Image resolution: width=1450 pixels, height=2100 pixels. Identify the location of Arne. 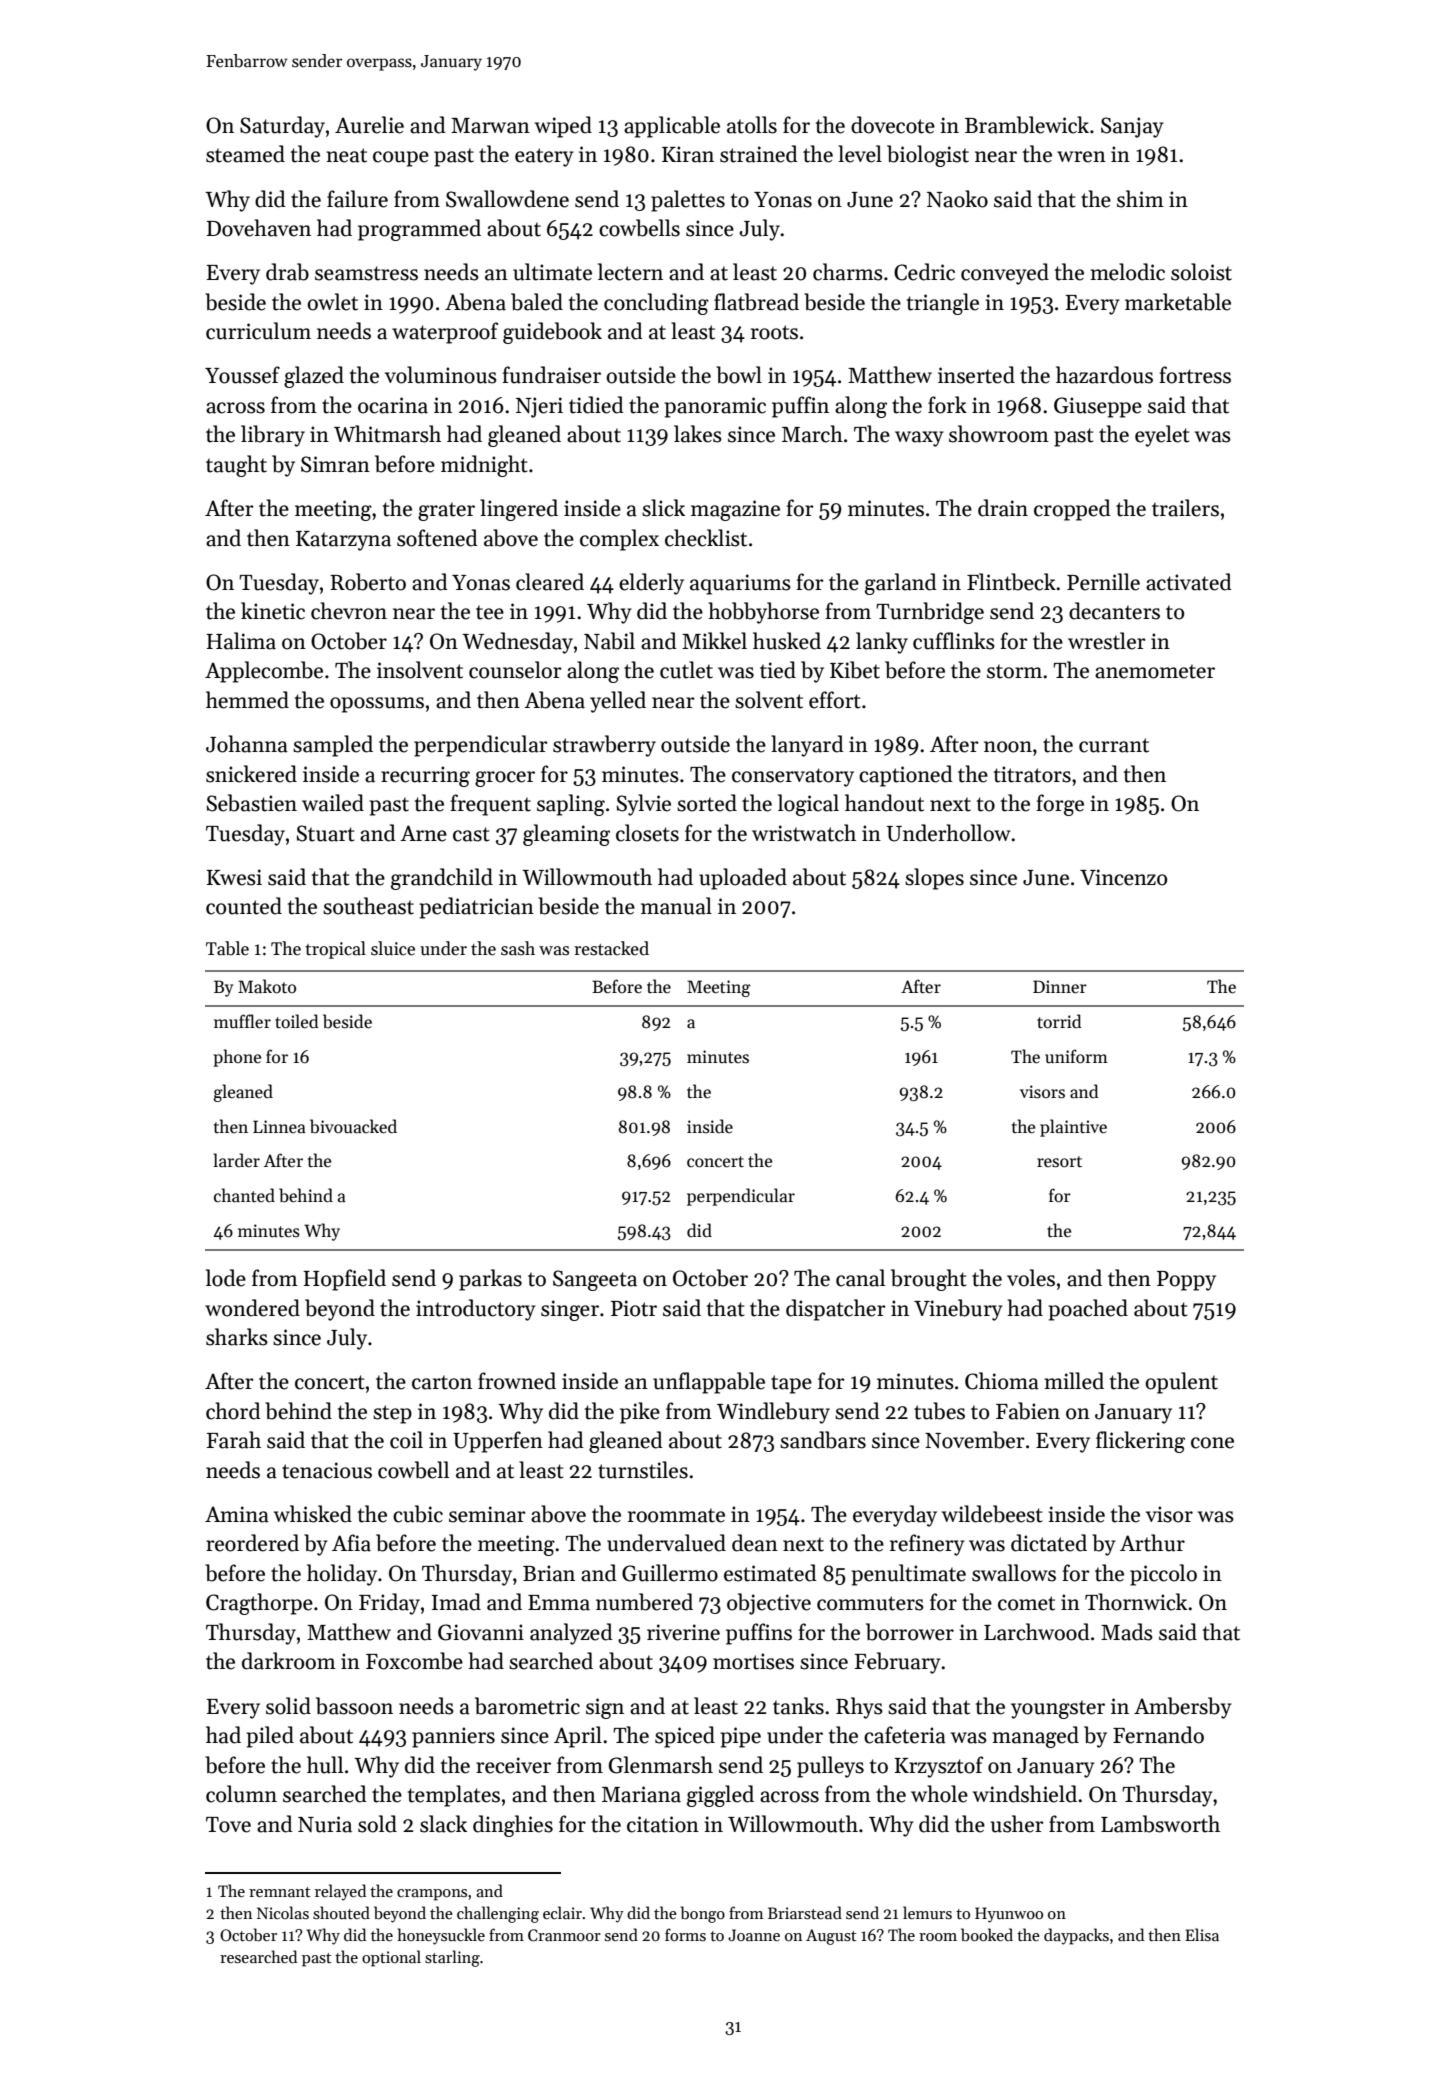
(423, 833).
